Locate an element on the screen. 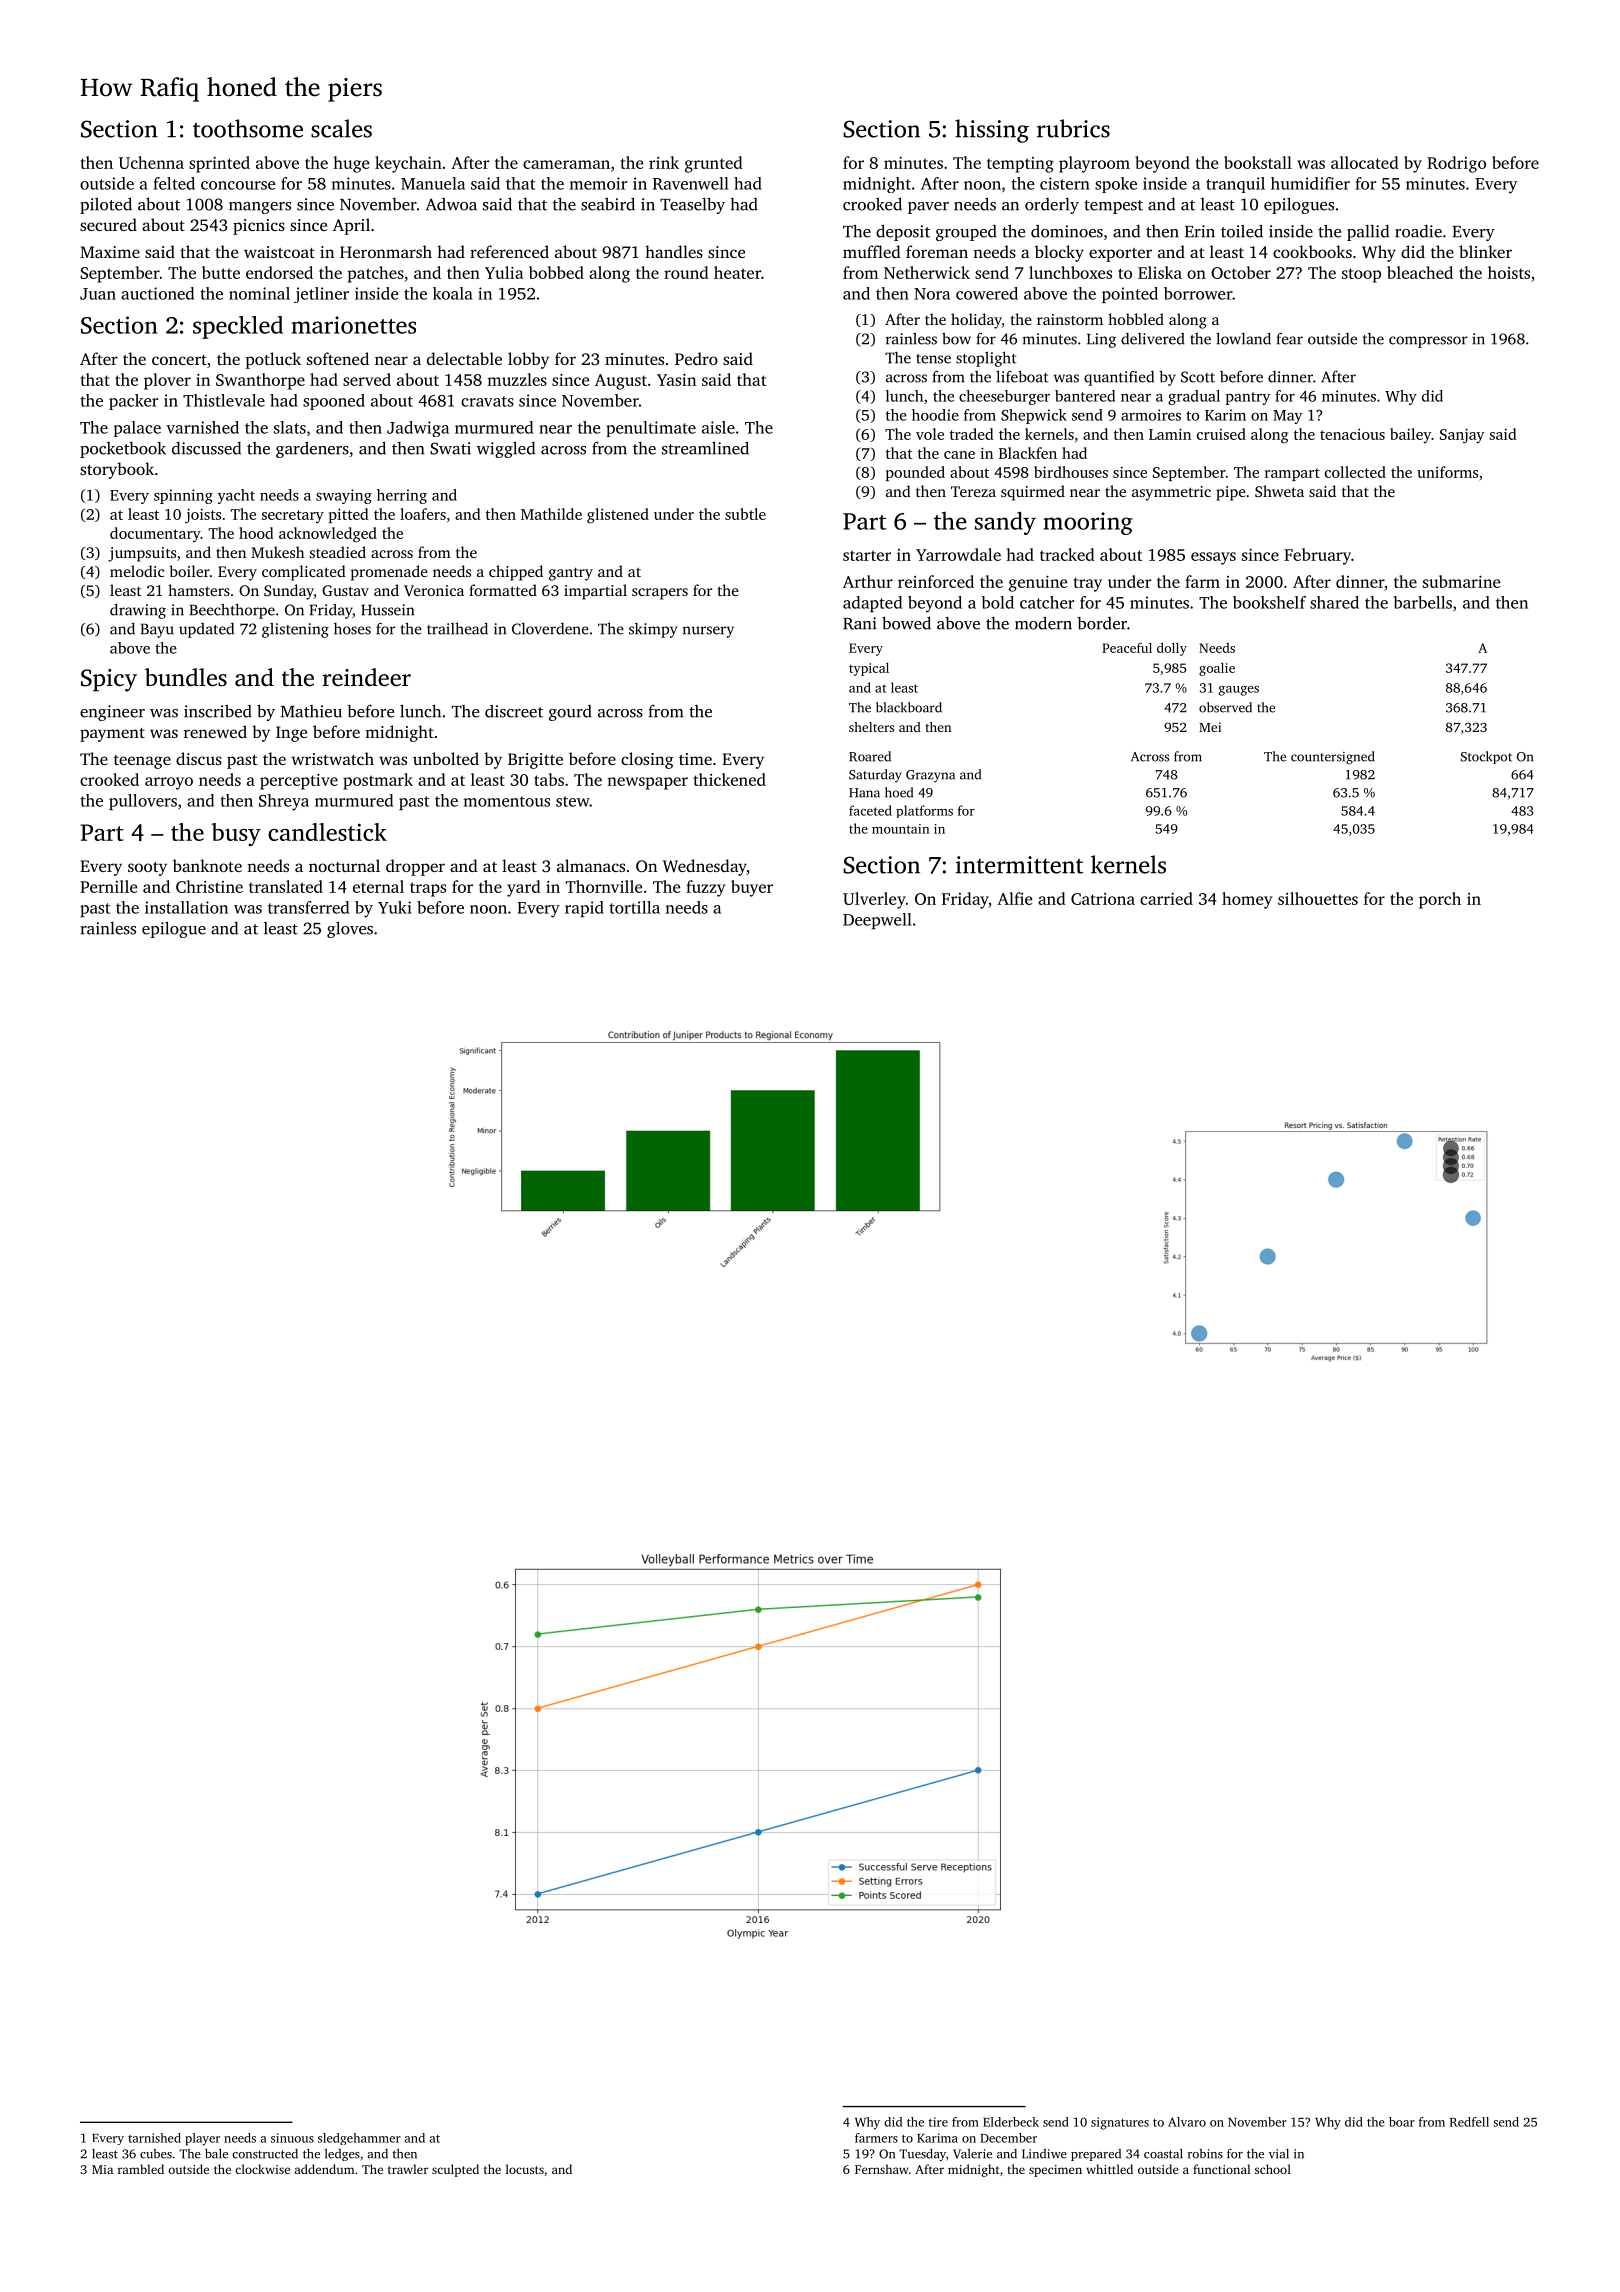 This screenshot has width=1620, height=2292. porch is located at coordinates (1440, 900).
